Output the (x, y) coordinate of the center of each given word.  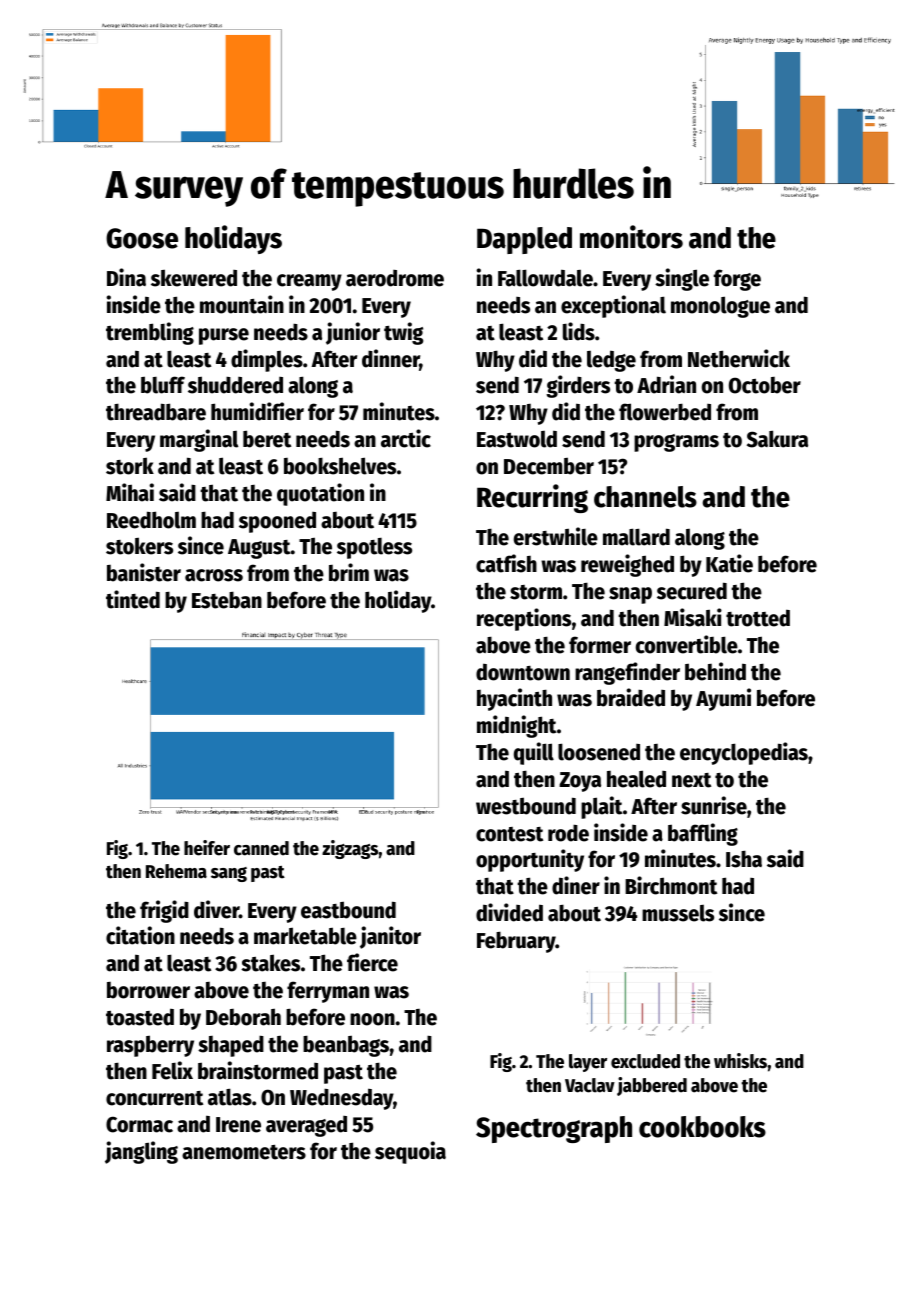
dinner (391, 359)
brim (349, 572)
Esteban (227, 600)
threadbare (156, 412)
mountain (242, 304)
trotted (758, 618)
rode (568, 833)
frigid (164, 911)
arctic (406, 438)
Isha (744, 859)
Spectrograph (554, 1129)
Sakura (777, 439)
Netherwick (739, 358)
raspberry (150, 1046)
